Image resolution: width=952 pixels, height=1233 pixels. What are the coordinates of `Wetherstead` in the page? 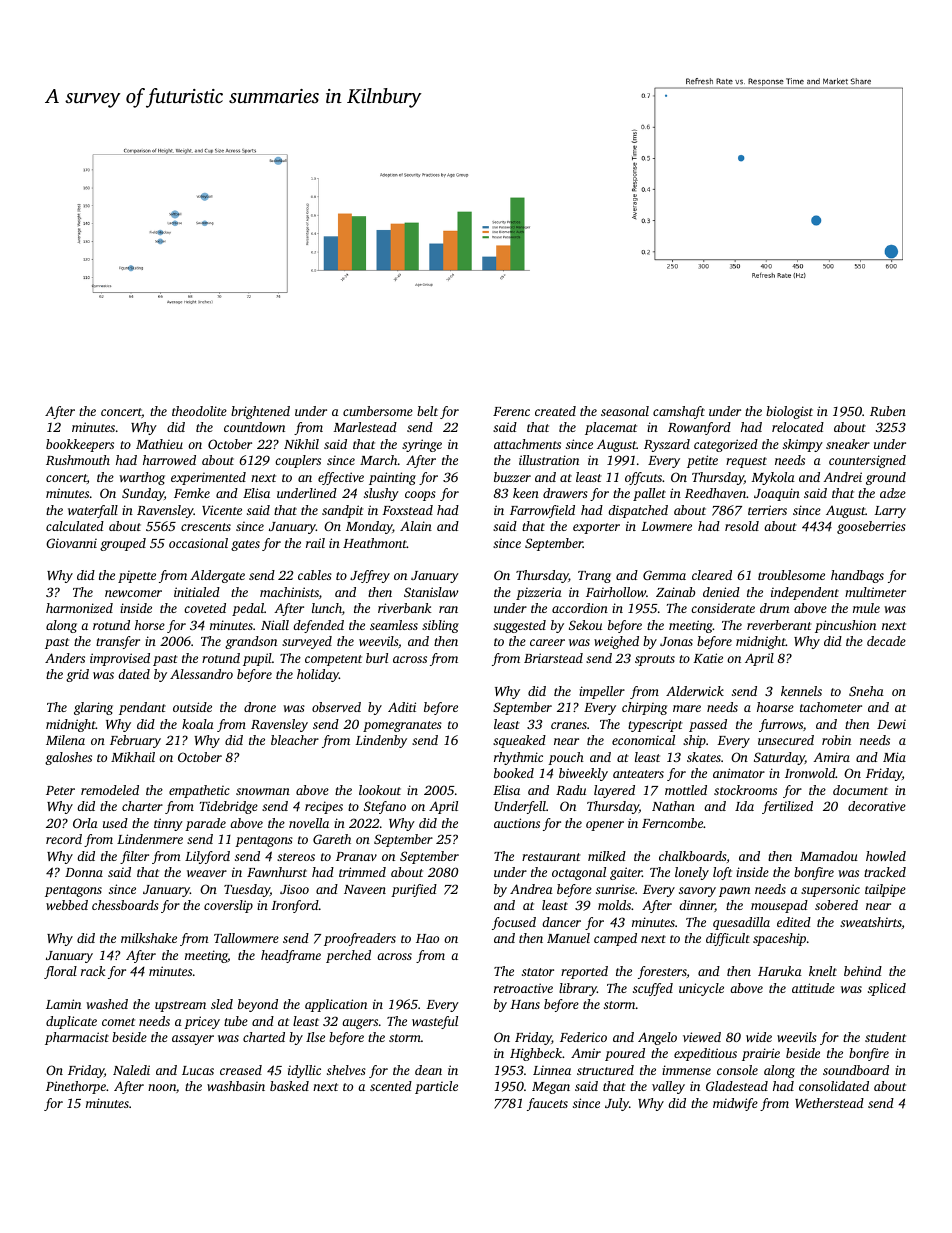 It's located at (829, 1103).
